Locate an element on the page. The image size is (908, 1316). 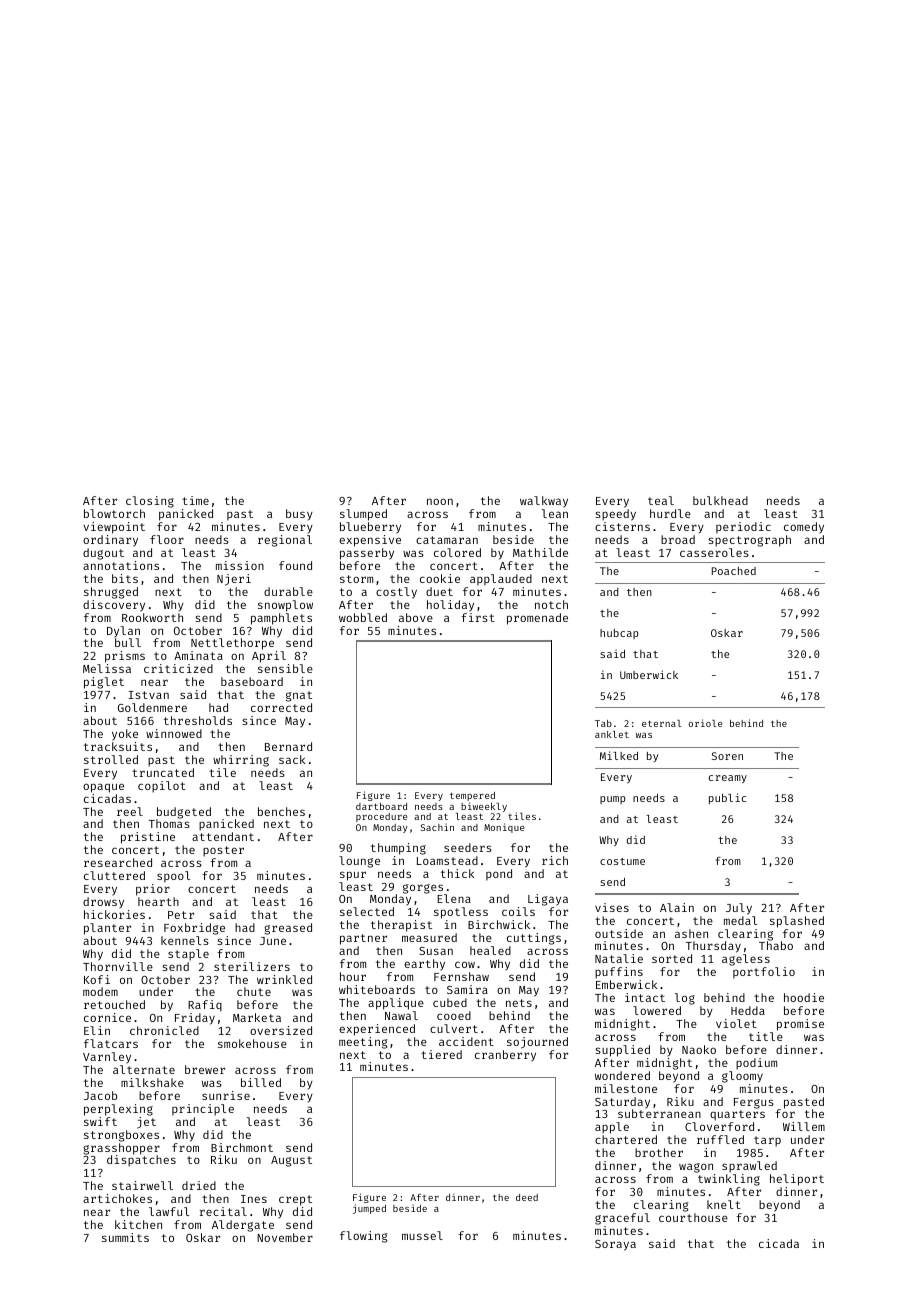
Birchmont is located at coordinates (242, 1147).
